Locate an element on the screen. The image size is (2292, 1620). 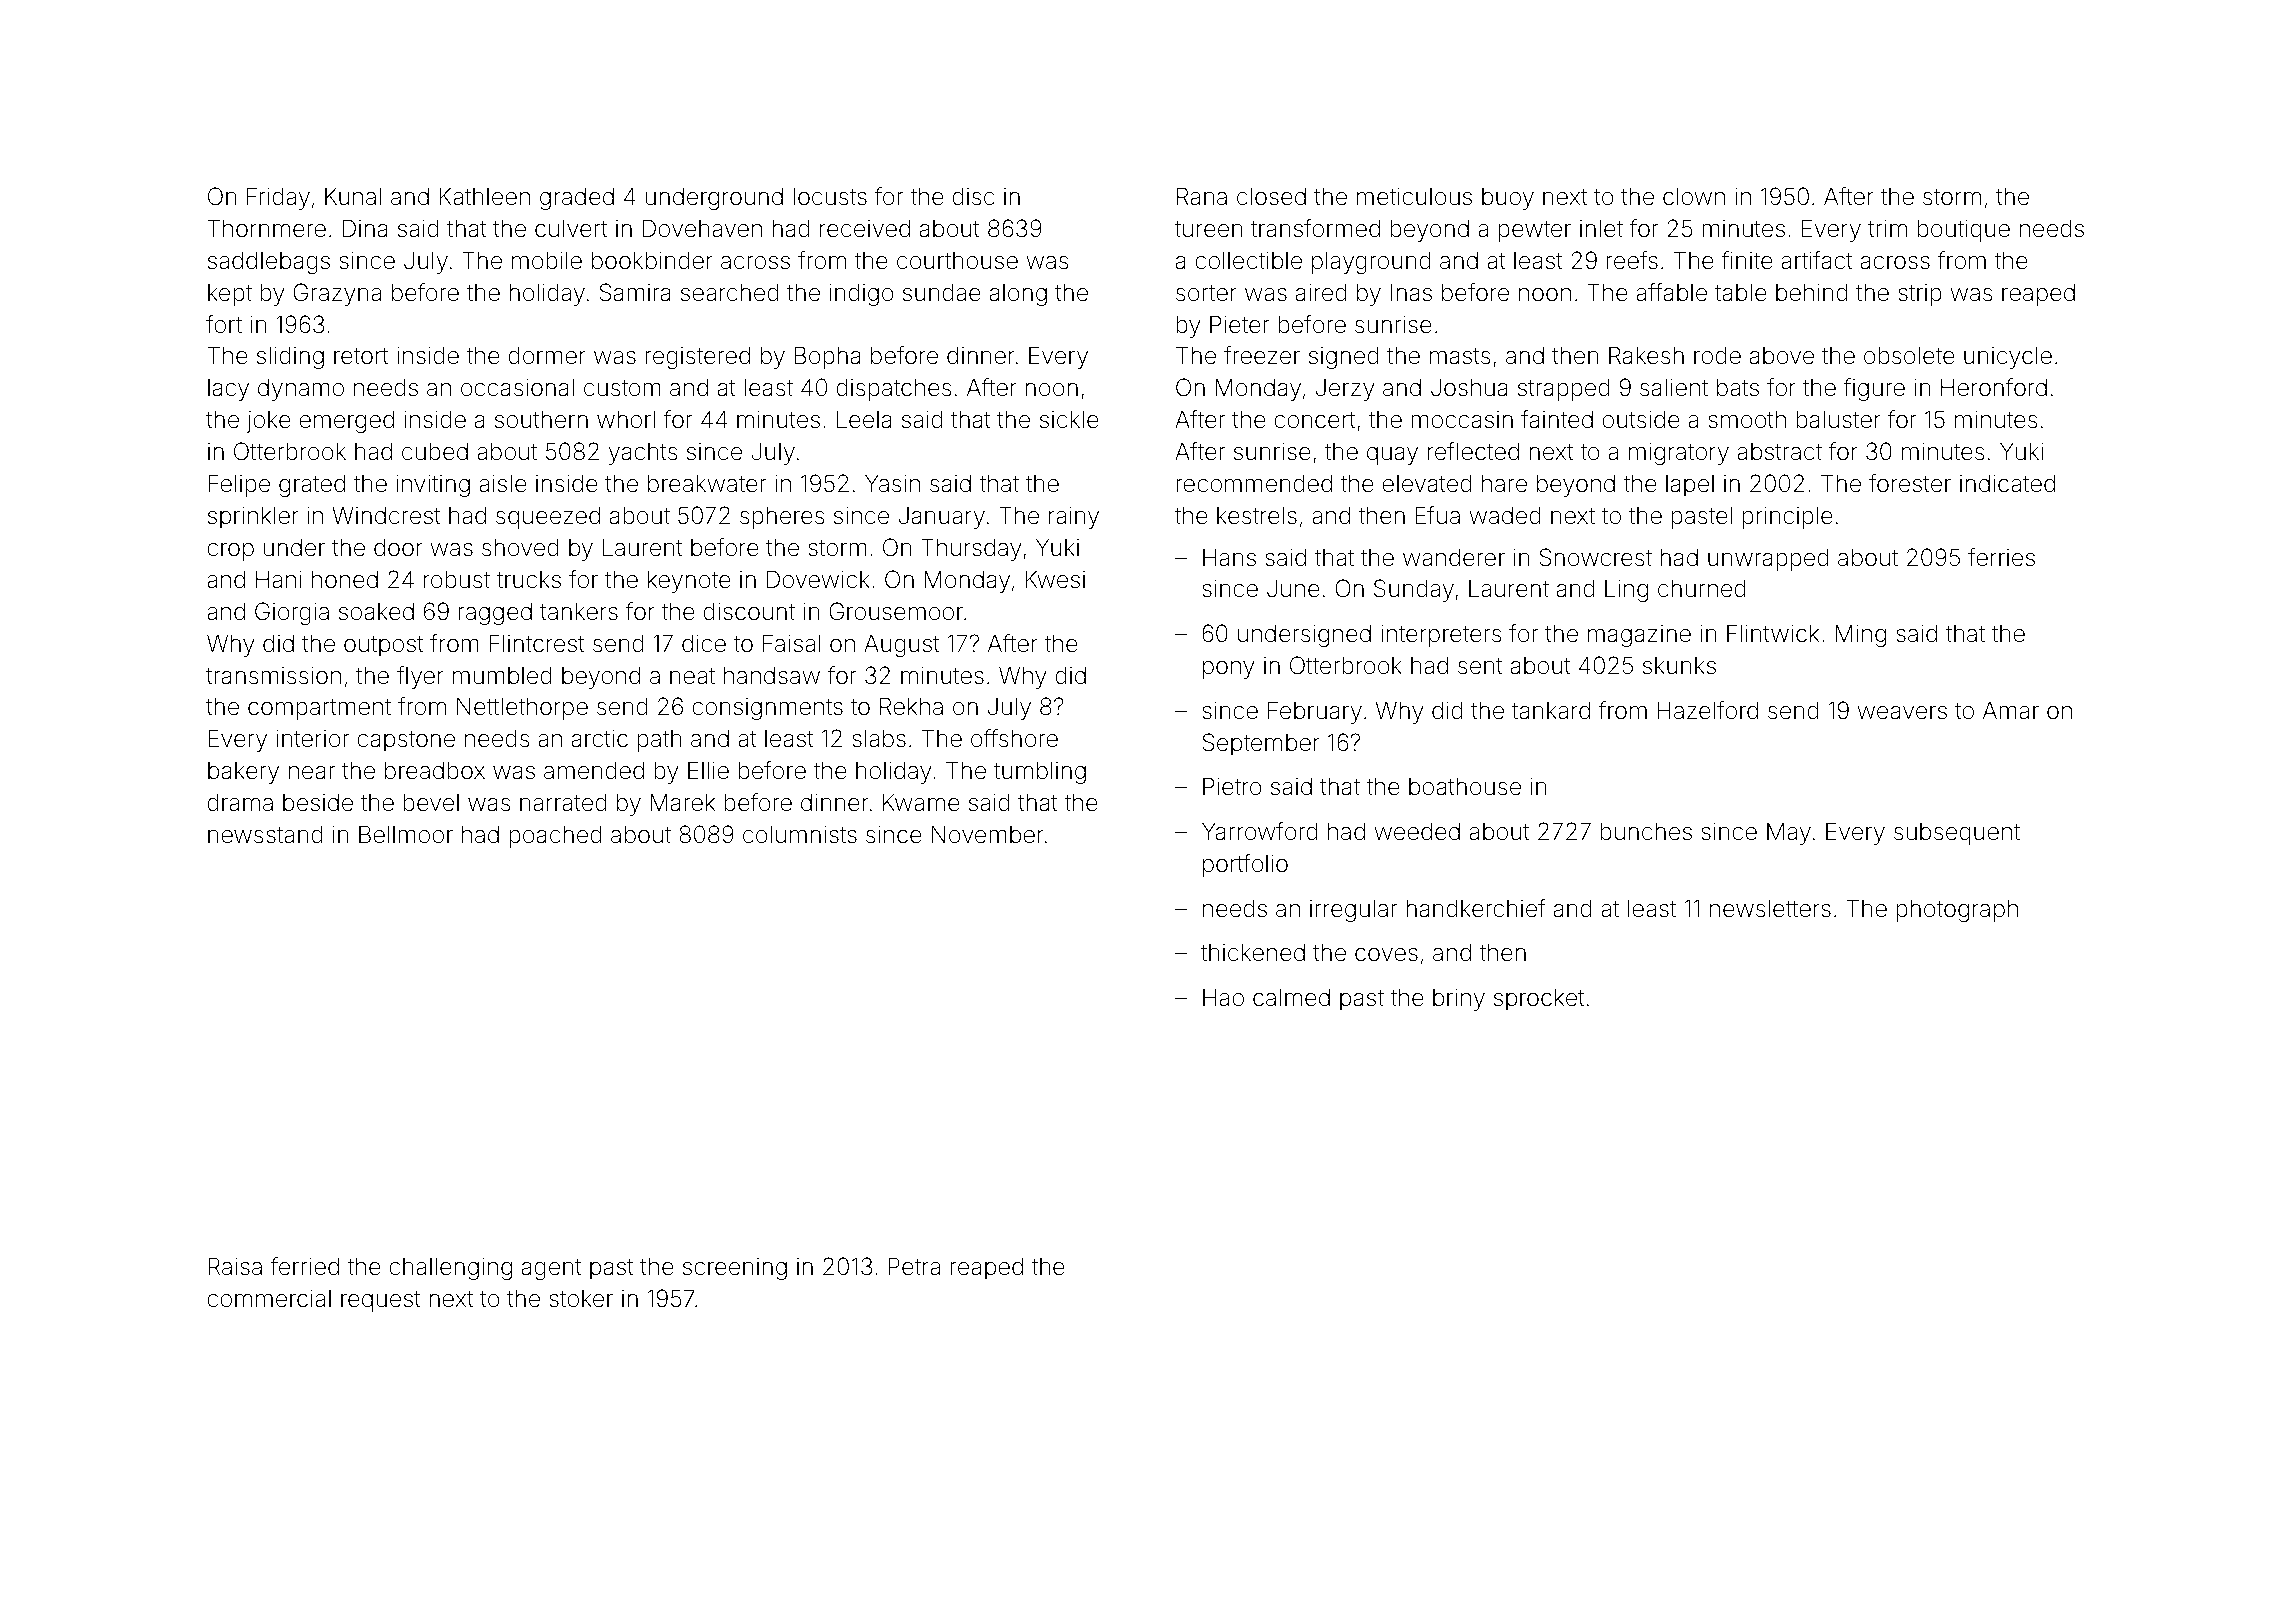
Flintwick is located at coordinates (1773, 633).
